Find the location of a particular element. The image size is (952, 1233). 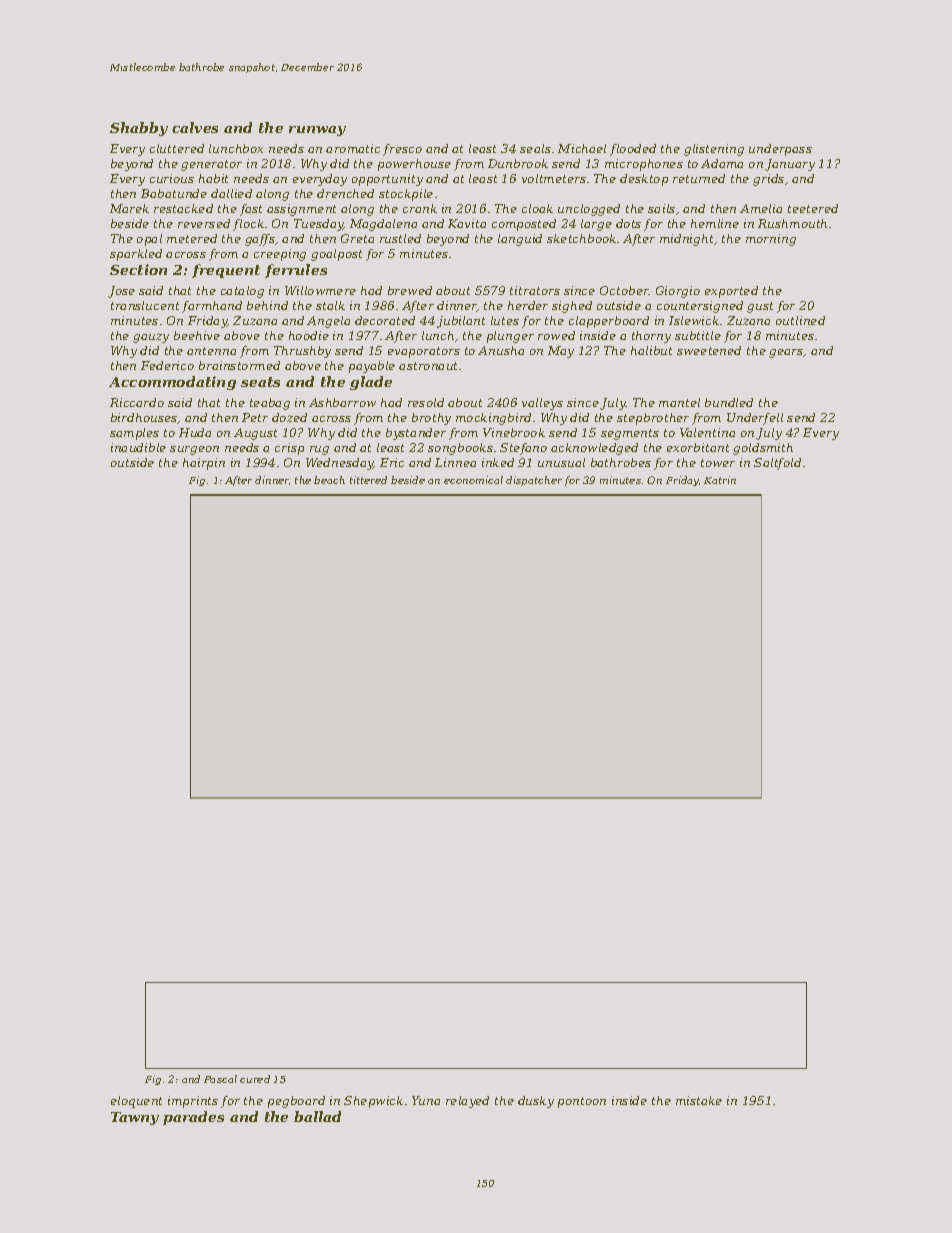

underpass is located at coordinates (780, 150).
